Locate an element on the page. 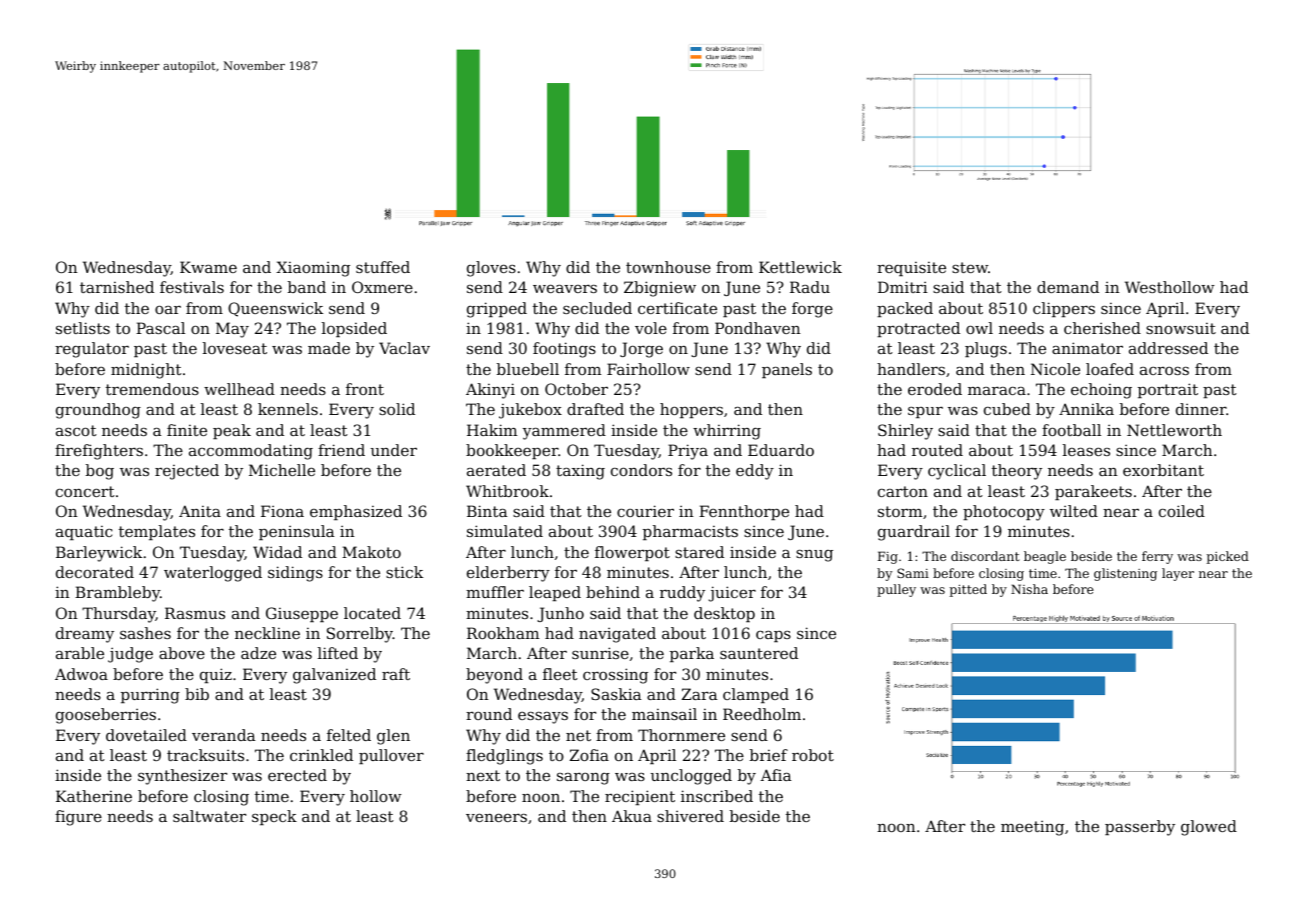 This page has height=924, width=1308. Barleywick is located at coordinates (99, 554).
